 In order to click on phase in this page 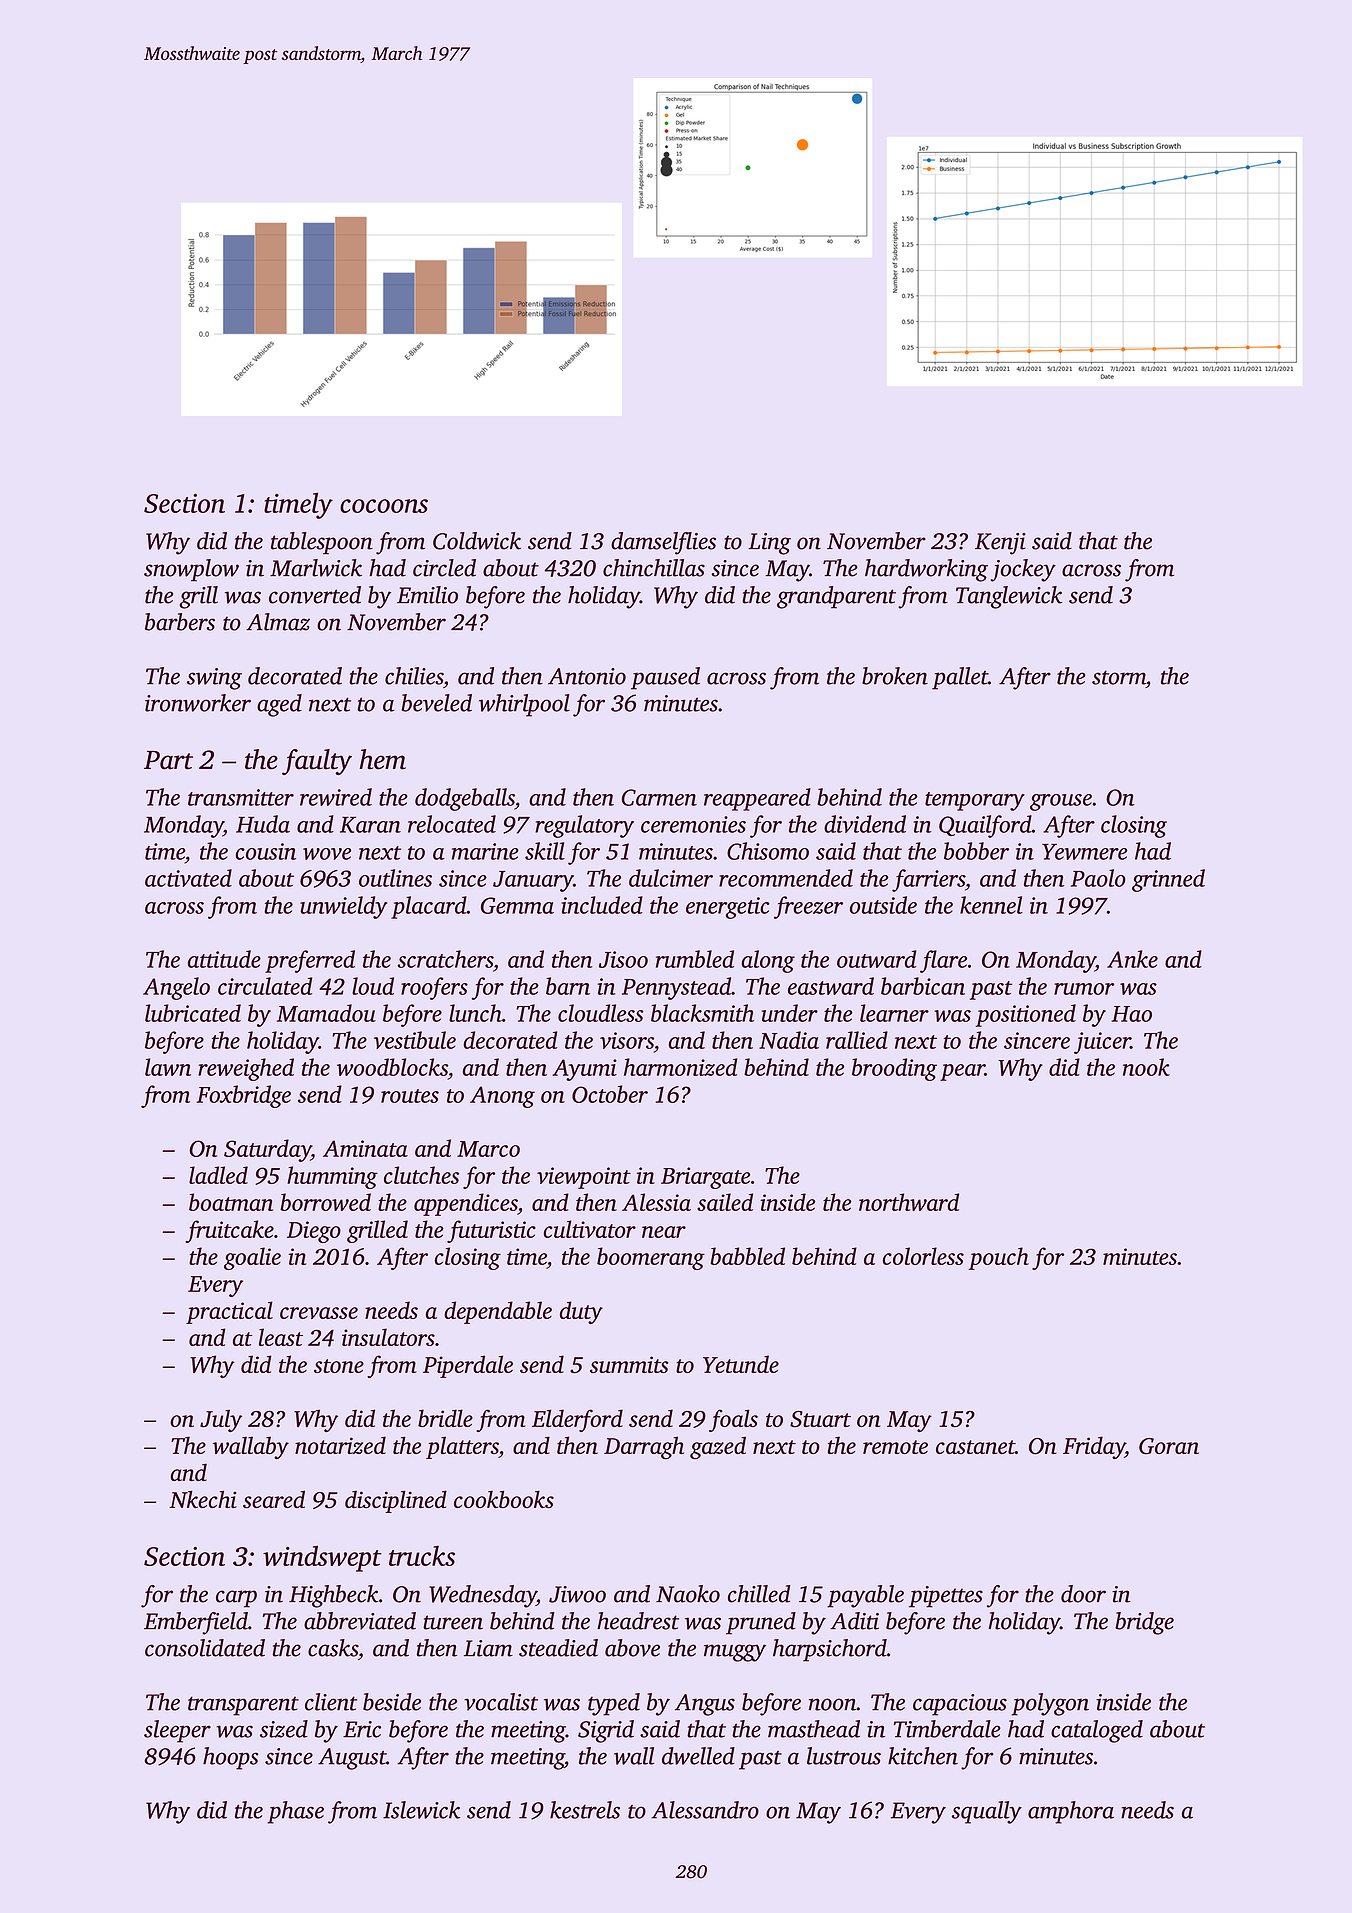, I will do `click(296, 1812)`.
